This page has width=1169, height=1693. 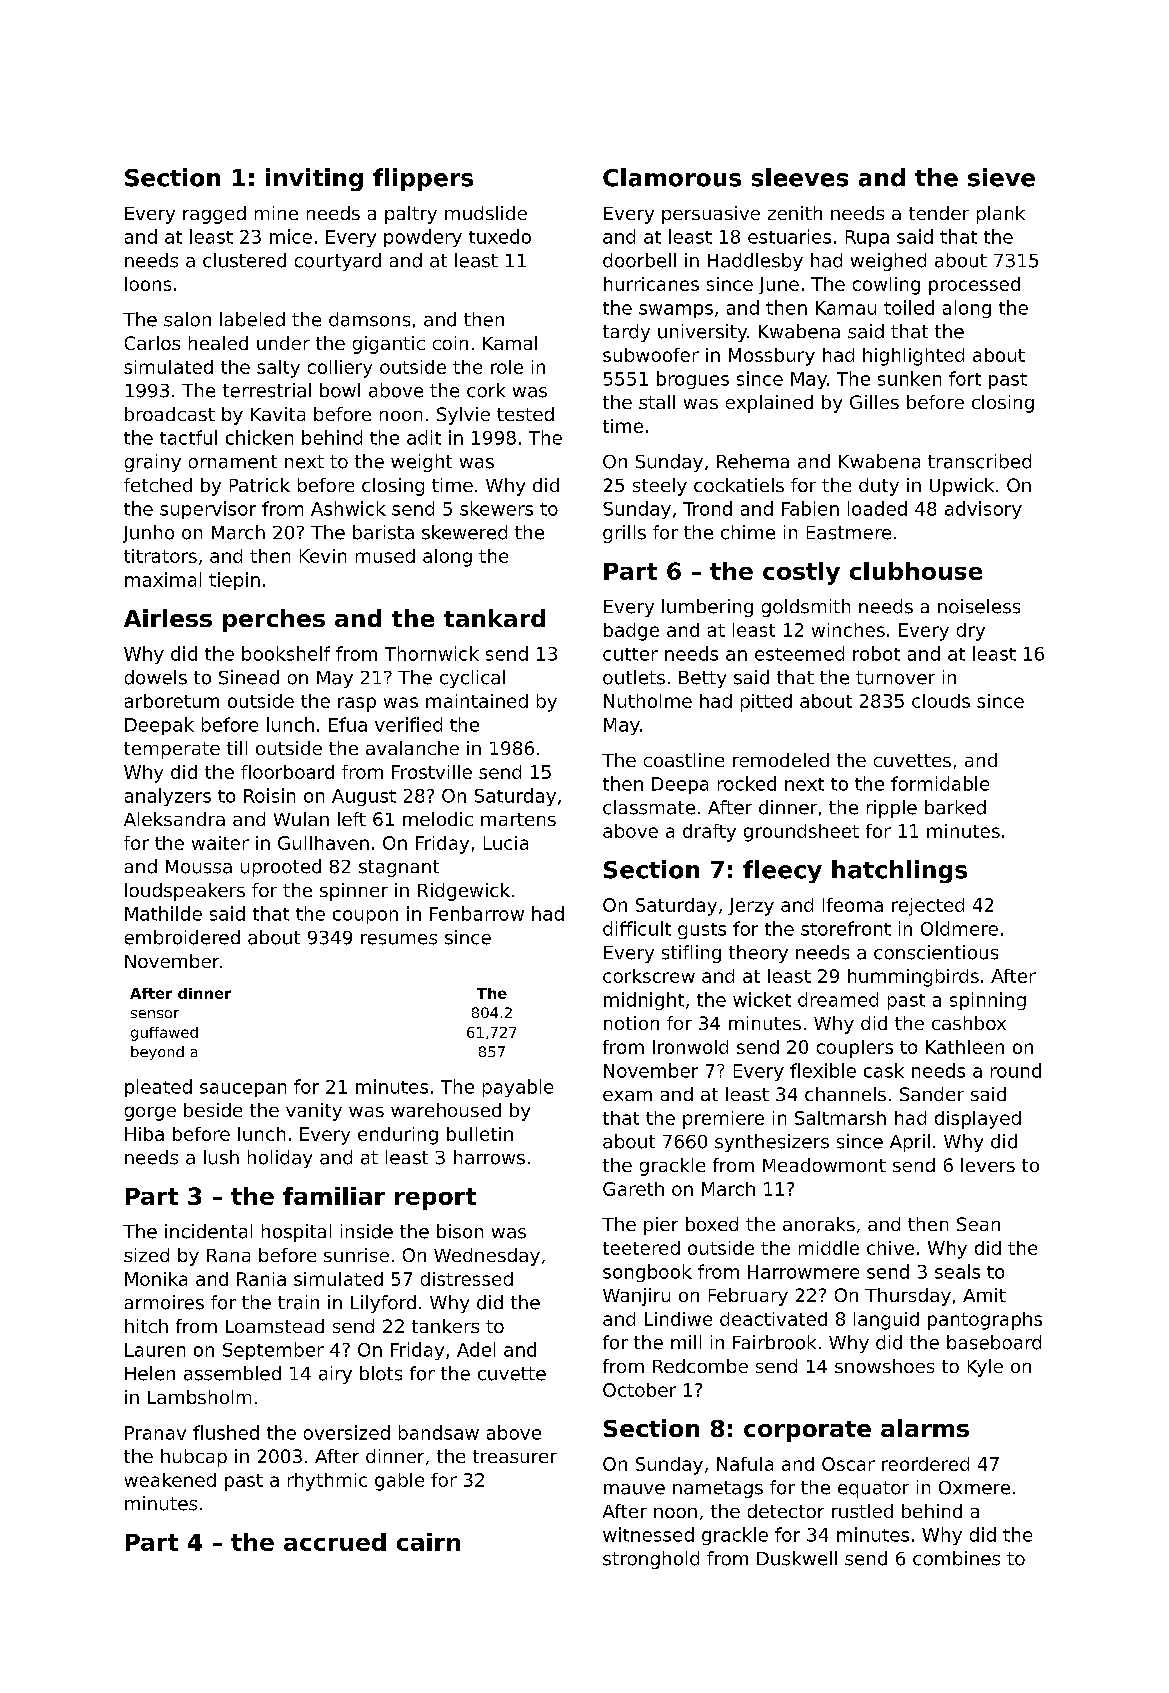 What do you see at coordinates (627, 1096) in the page?
I see `exam` at bounding box center [627, 1096].
